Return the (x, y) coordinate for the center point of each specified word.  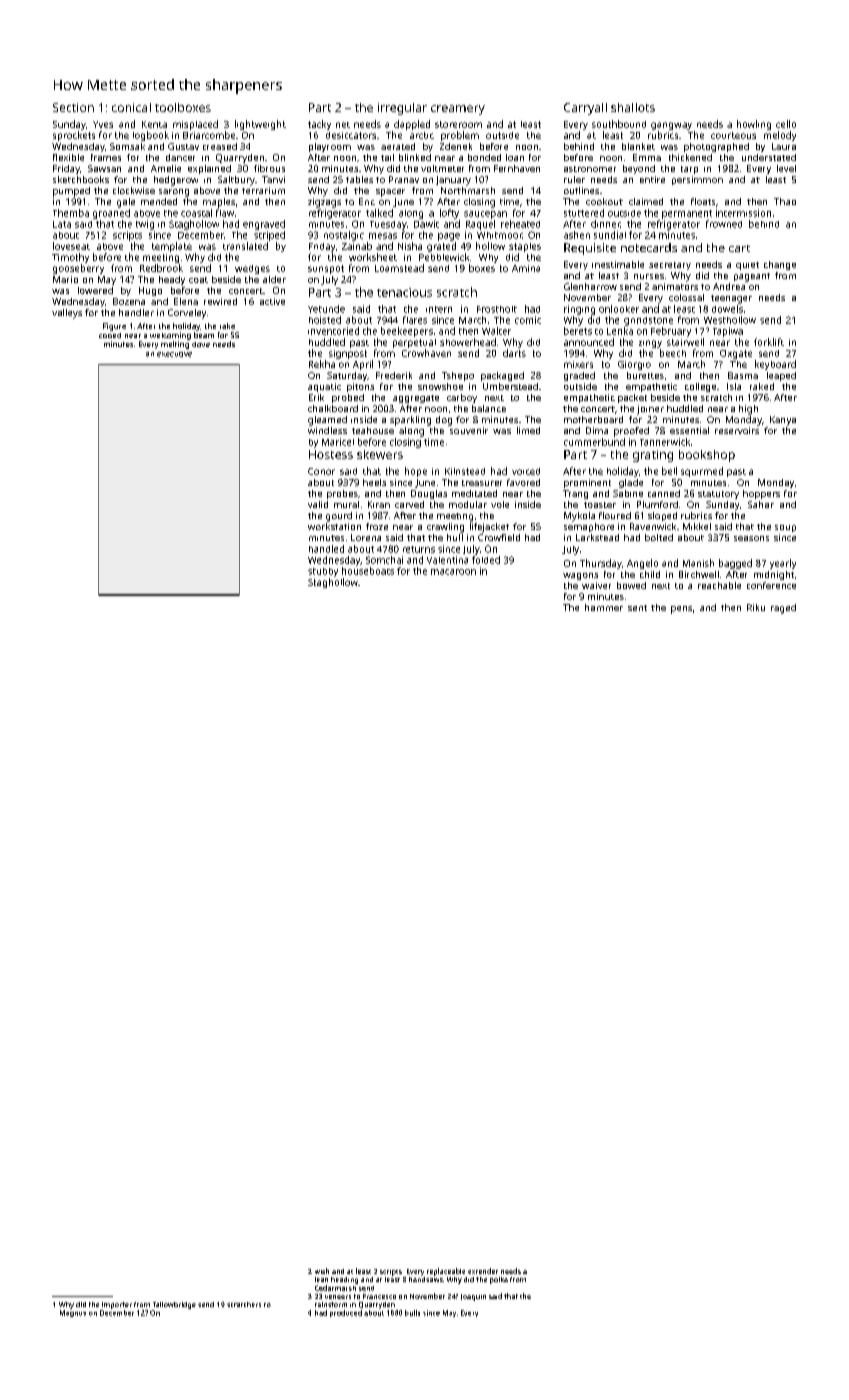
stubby (323, 572)
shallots (633, 107)
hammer (604, 607)
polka (499, 1280)
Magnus (73, 1313)
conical (131, 107)
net (343, 125)
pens (681, 610)
